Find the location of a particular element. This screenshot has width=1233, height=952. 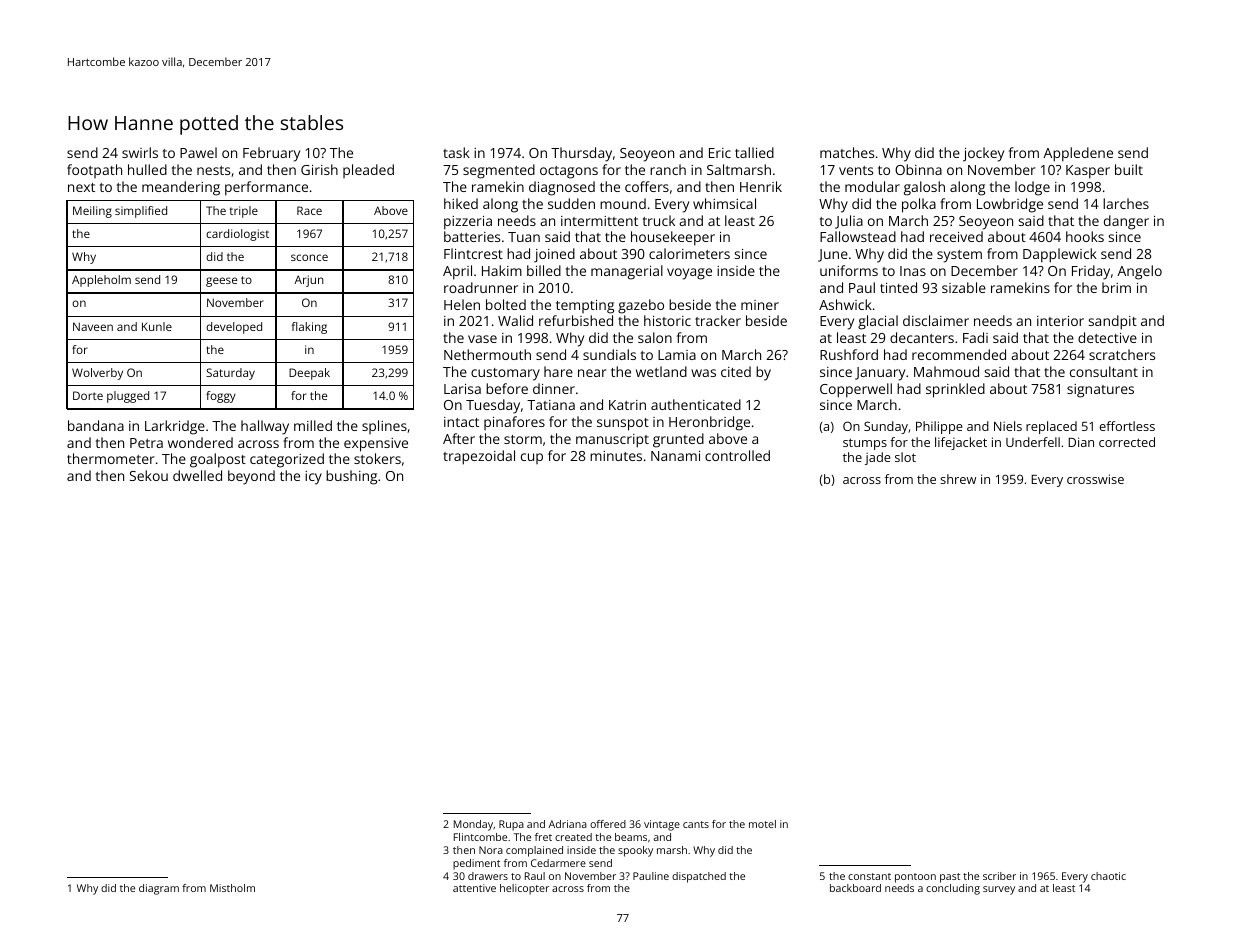

Sekou is located at coordinates (149, 475).
